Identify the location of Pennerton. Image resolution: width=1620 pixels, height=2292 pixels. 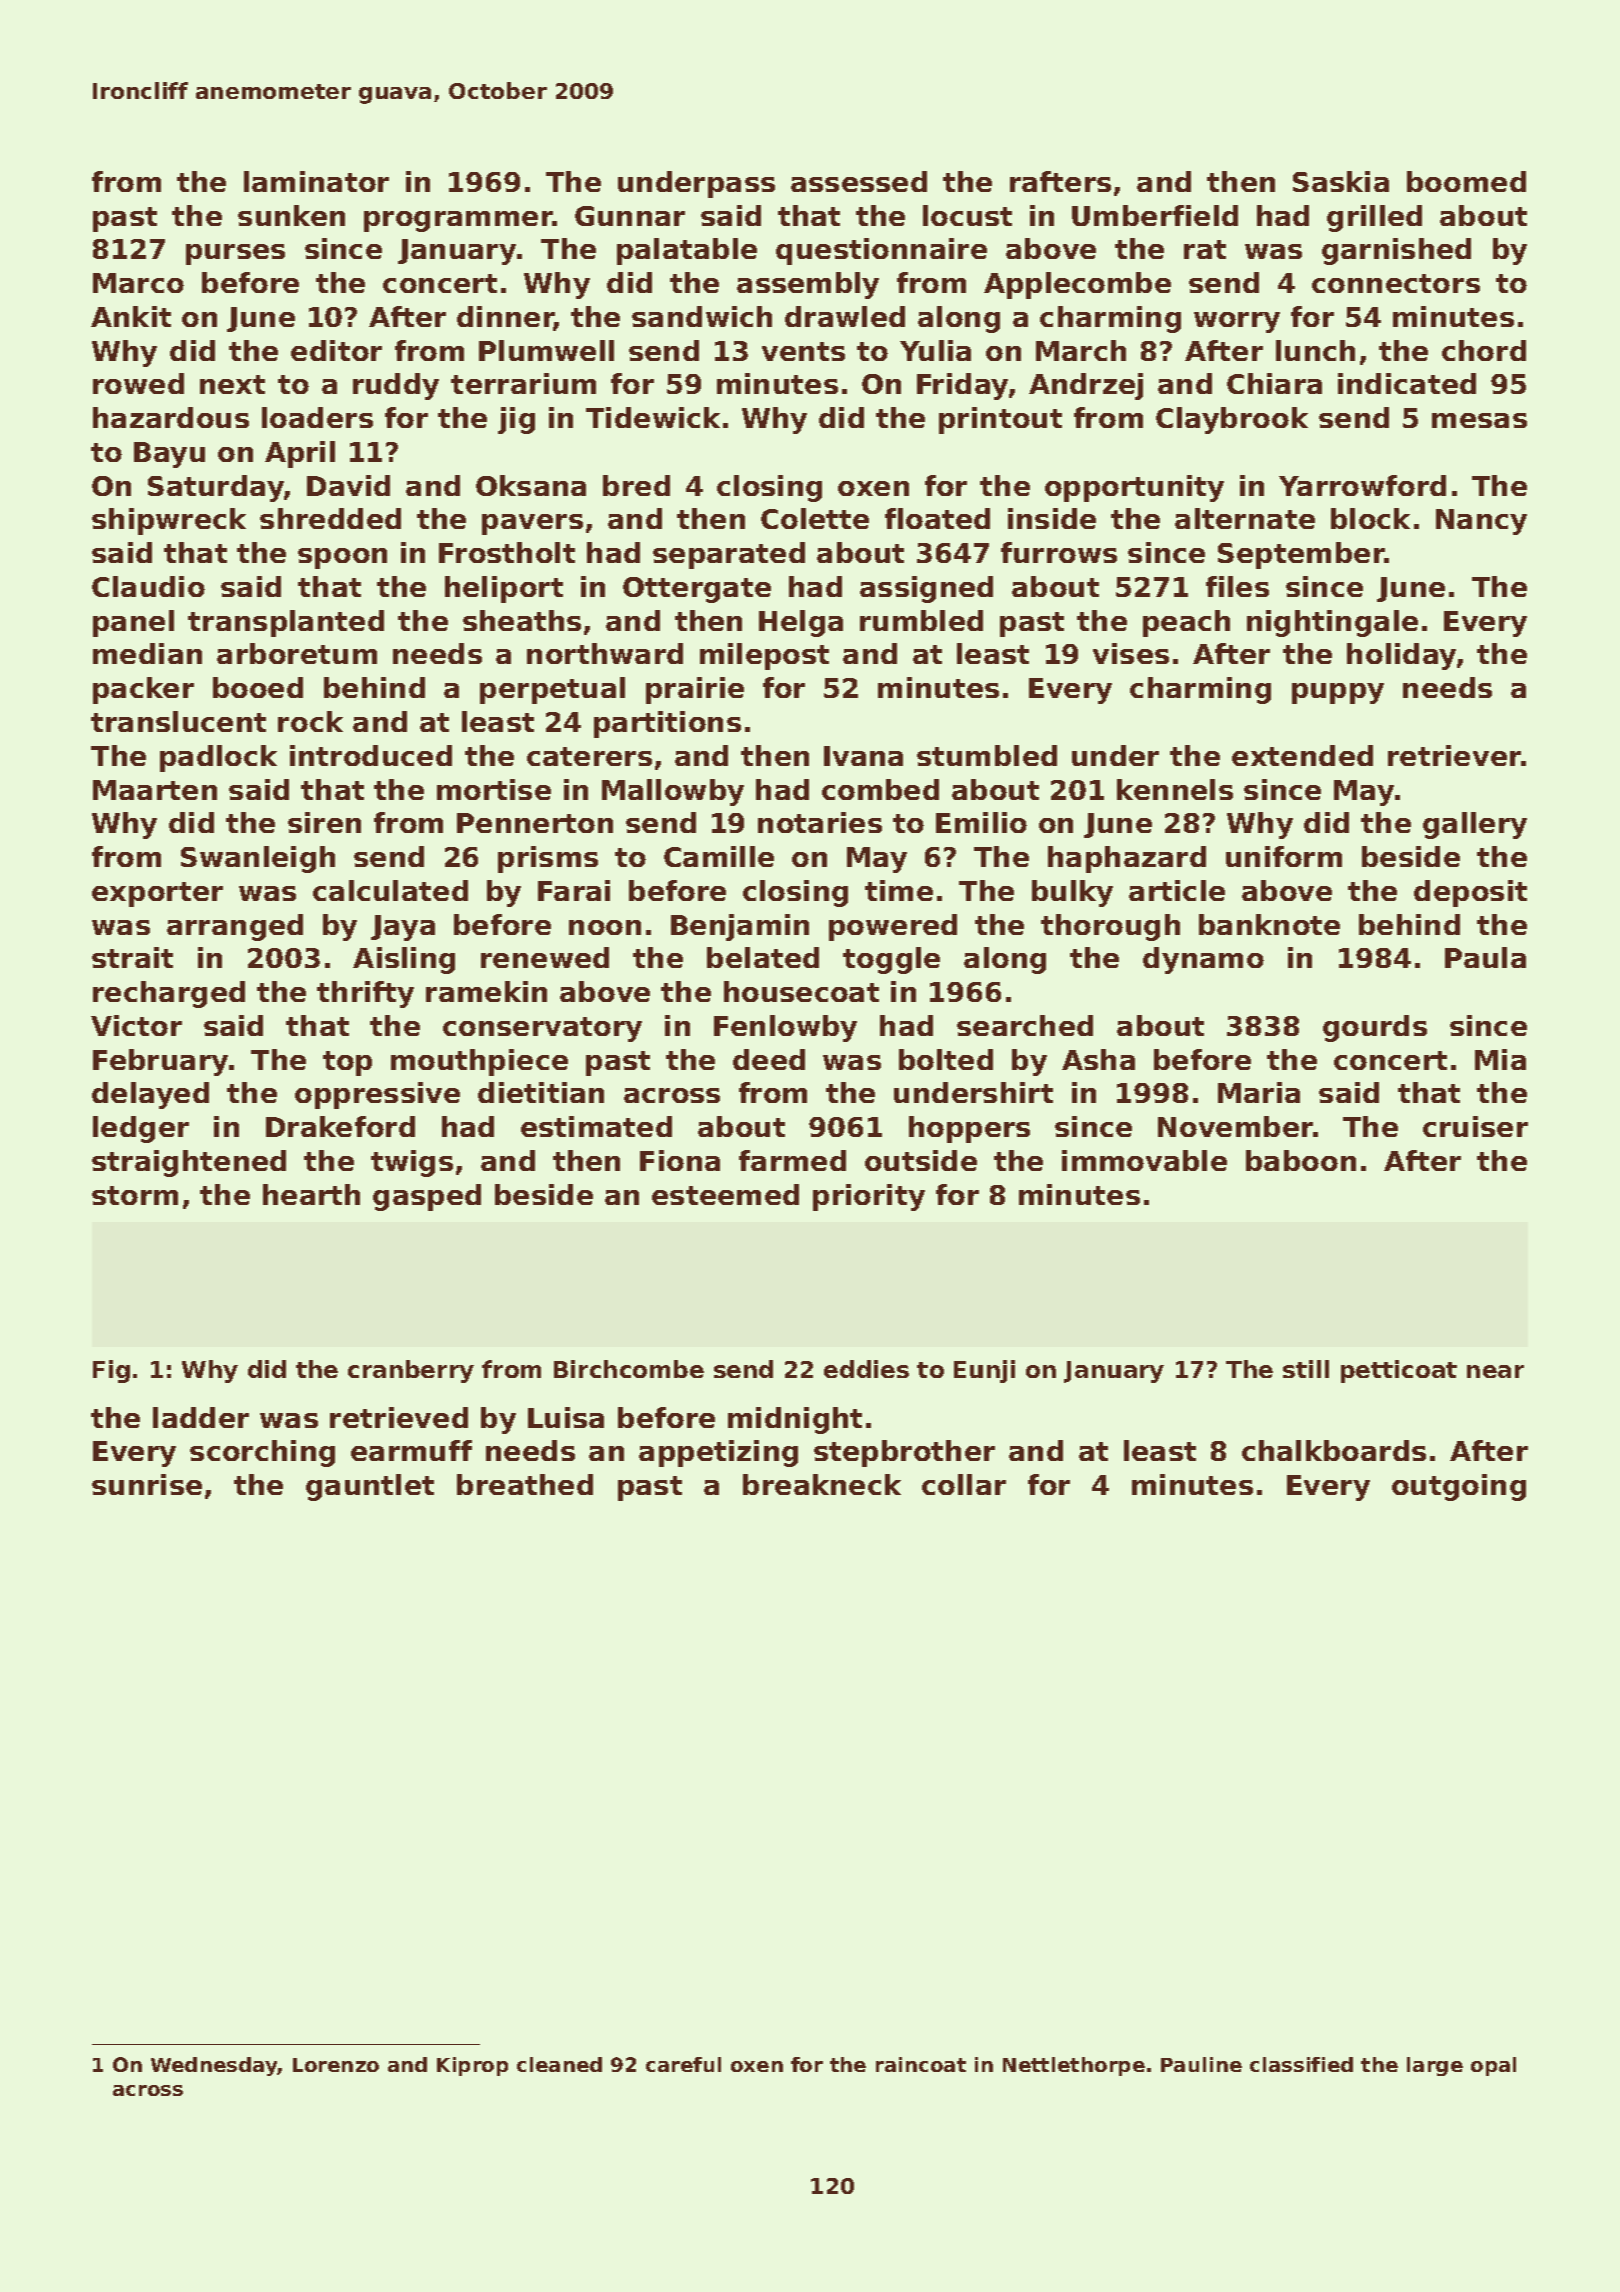
(535, 823).
